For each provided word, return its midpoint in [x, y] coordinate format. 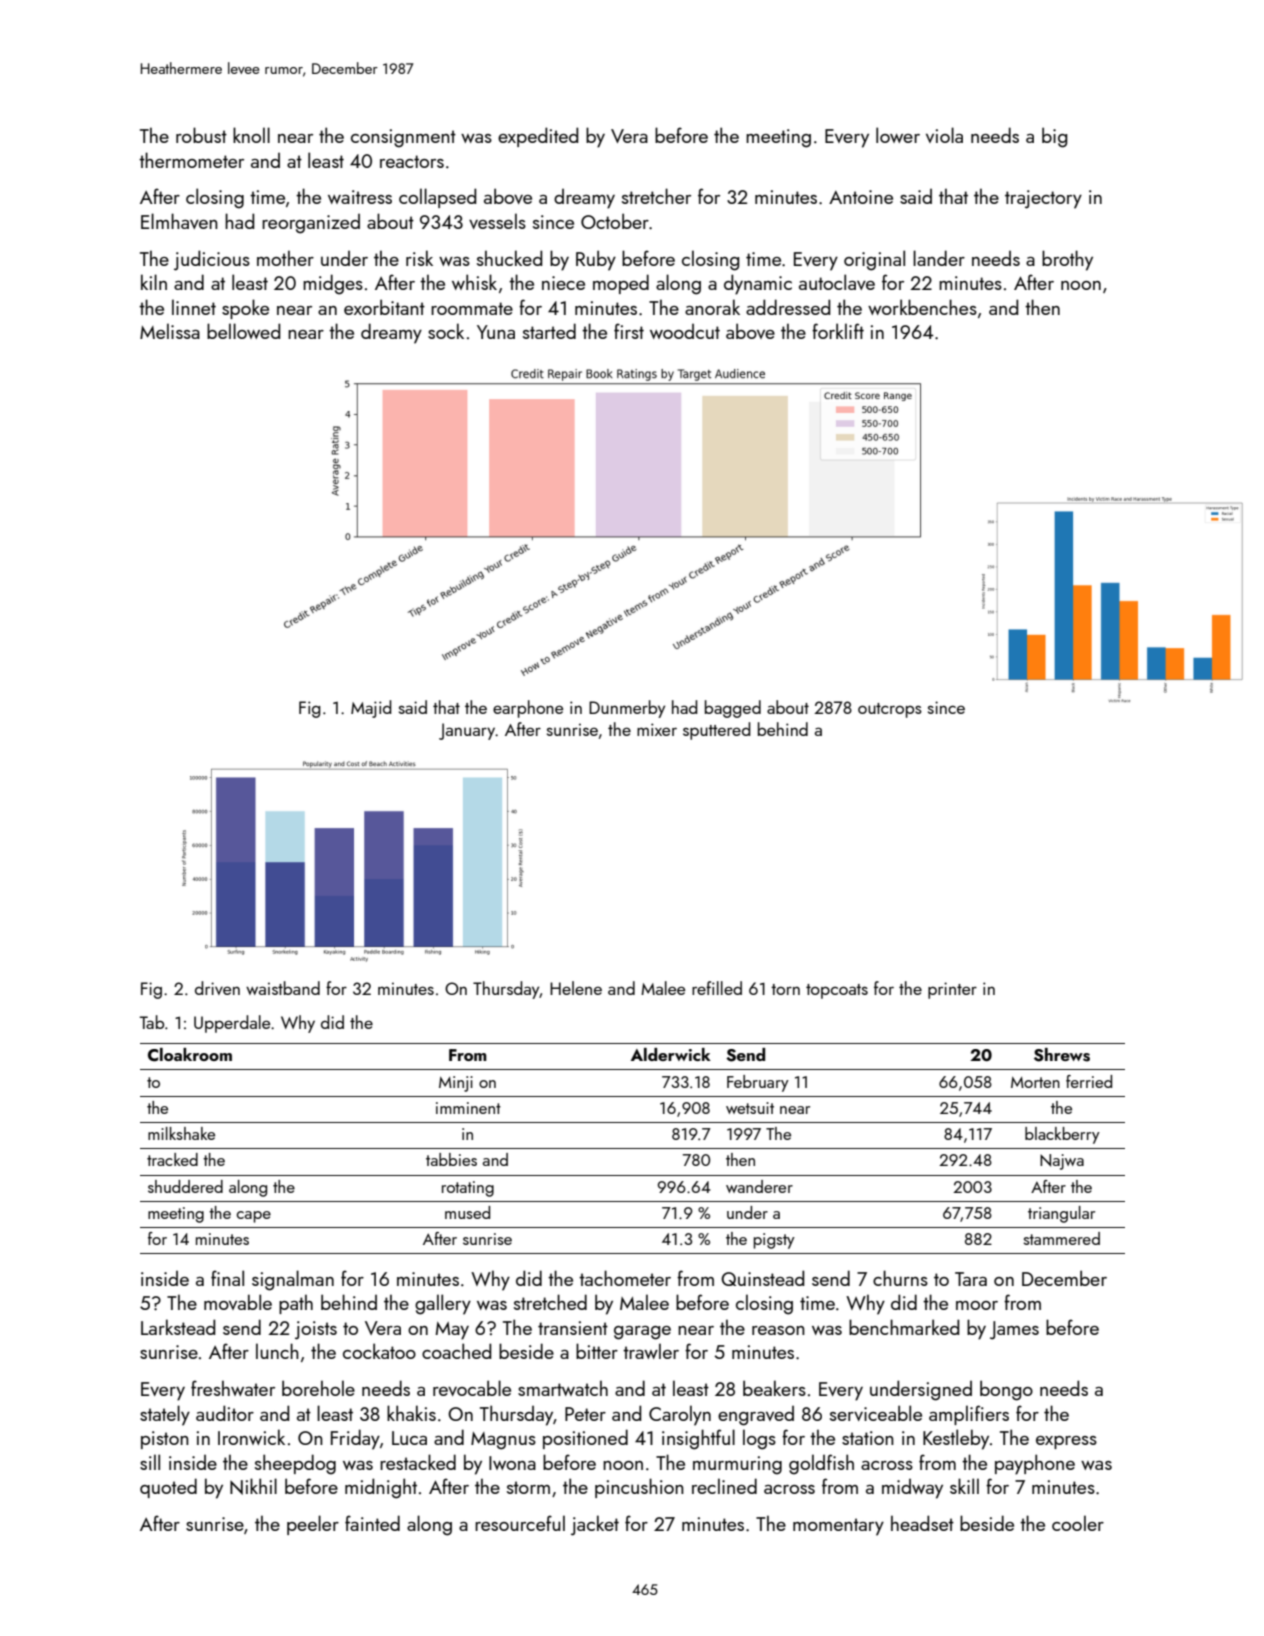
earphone [528, 709]
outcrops [890, 710]
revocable [472, 1388]
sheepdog [295, 1464]
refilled [717, 988]
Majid [371, 709]
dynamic [758, 284]
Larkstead [178, 1327]
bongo [1006, 1390]
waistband [283, 988]
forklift [838, 331]
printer [952, 990]
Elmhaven [179, 221]
